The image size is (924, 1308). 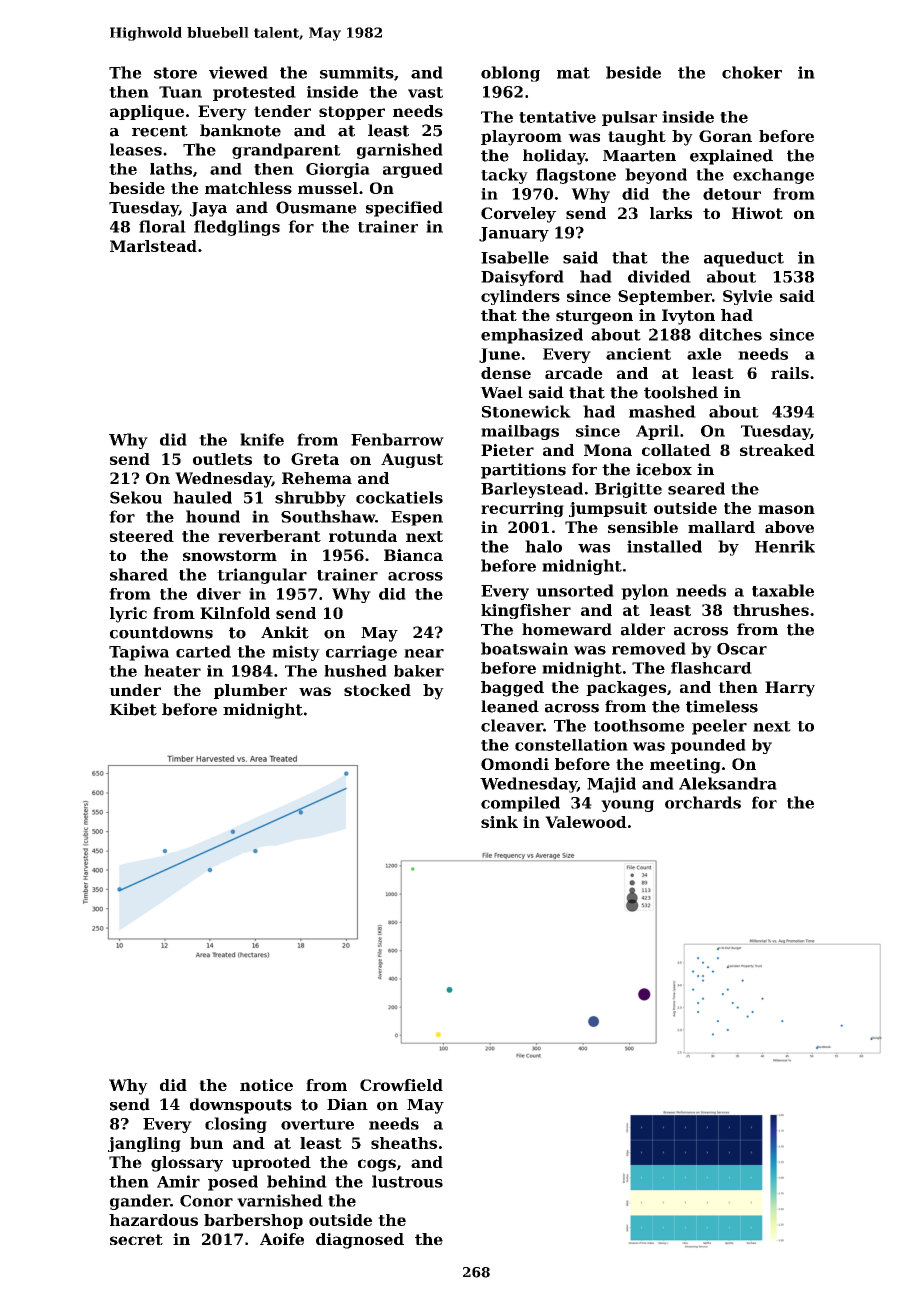 What do you see at coordinates (175, 73) in the image?
I see `store` at bounding box center [175, 73].
